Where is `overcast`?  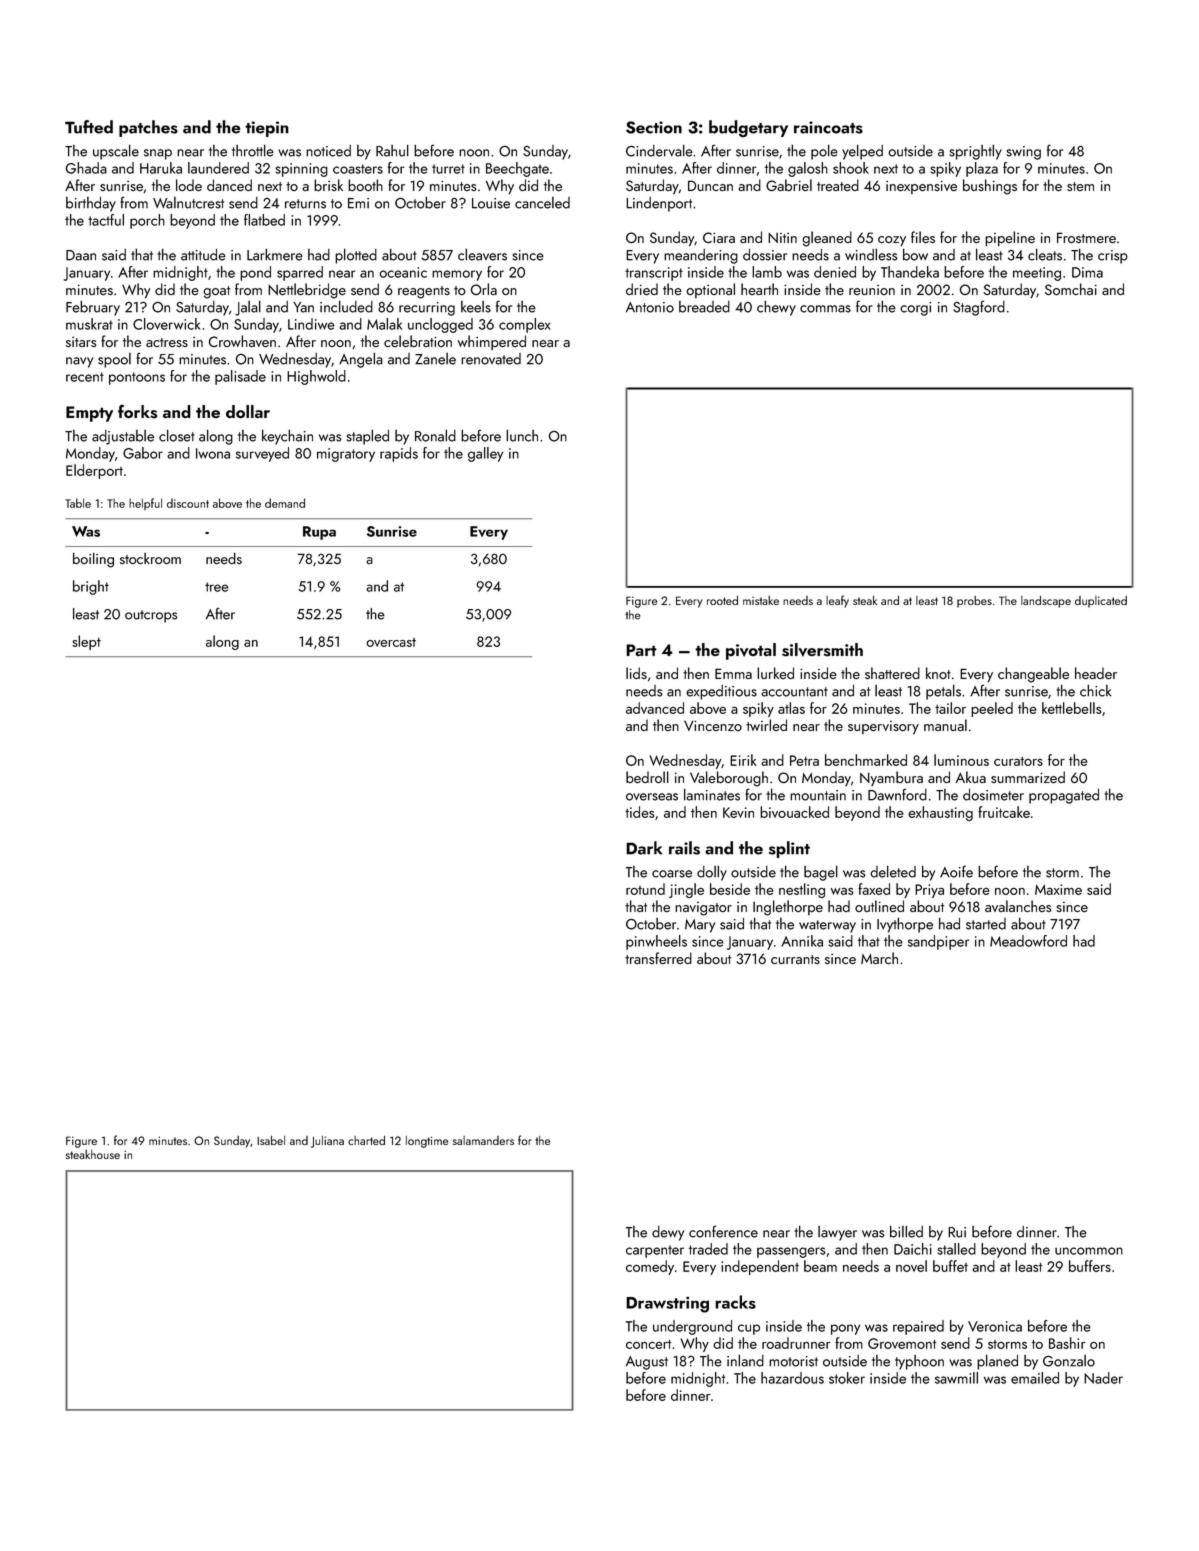 overcast is located at coordinates (391, 642).
